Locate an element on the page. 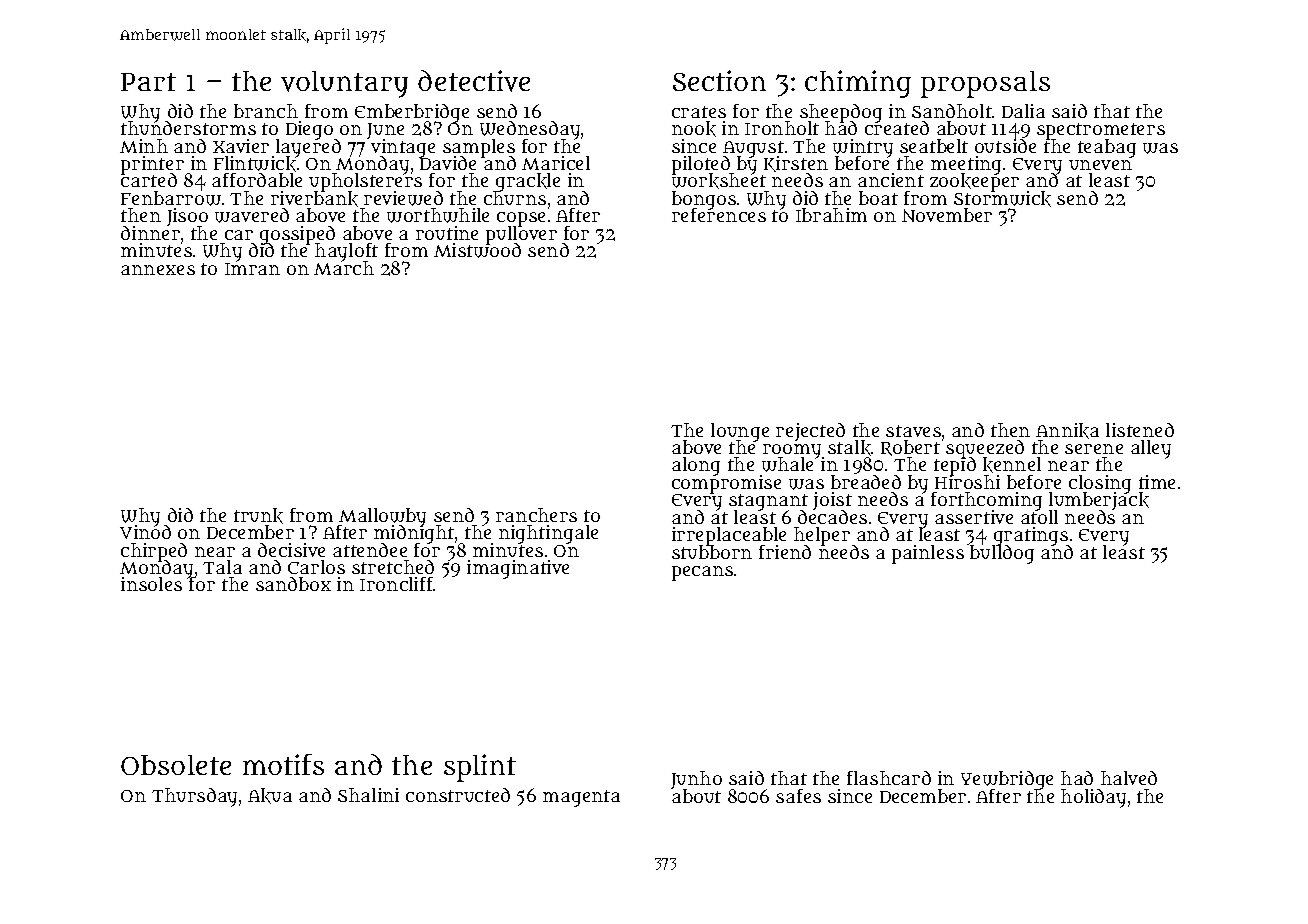 The image size is (1308, 924). Akua is located at coordinates (270, 796).
